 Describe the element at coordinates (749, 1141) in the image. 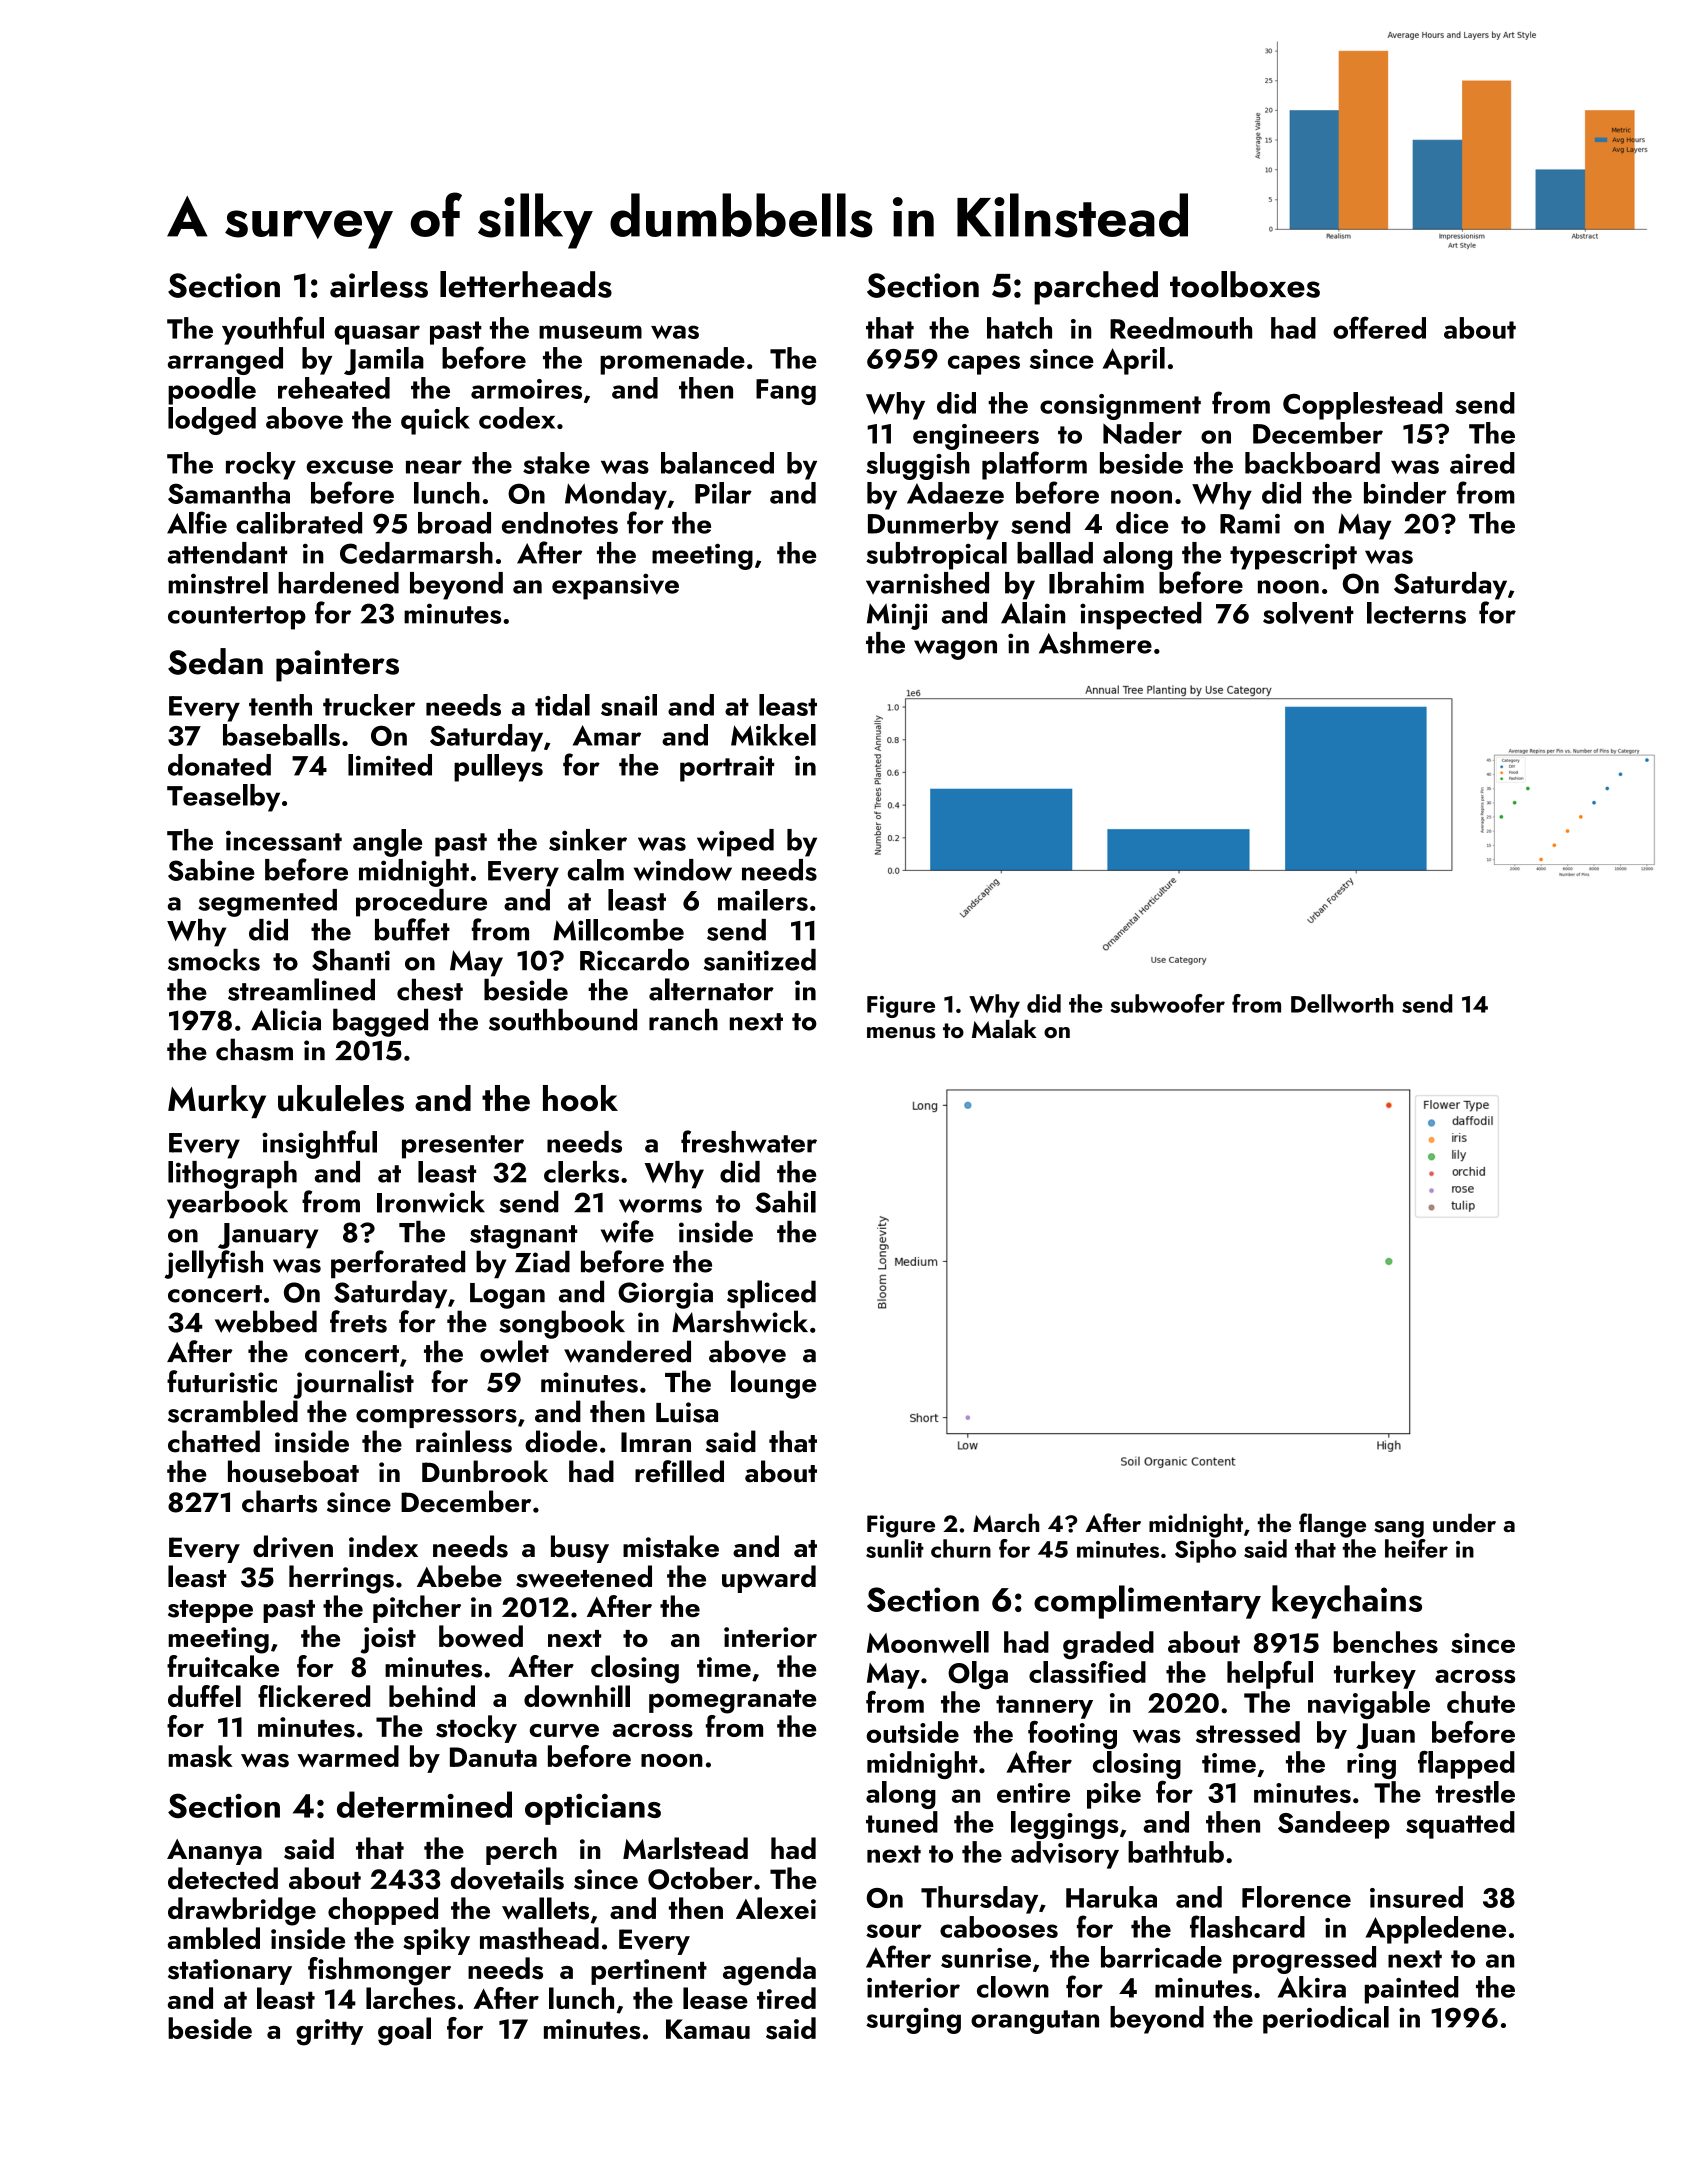

I see `freshwater` at that location.
